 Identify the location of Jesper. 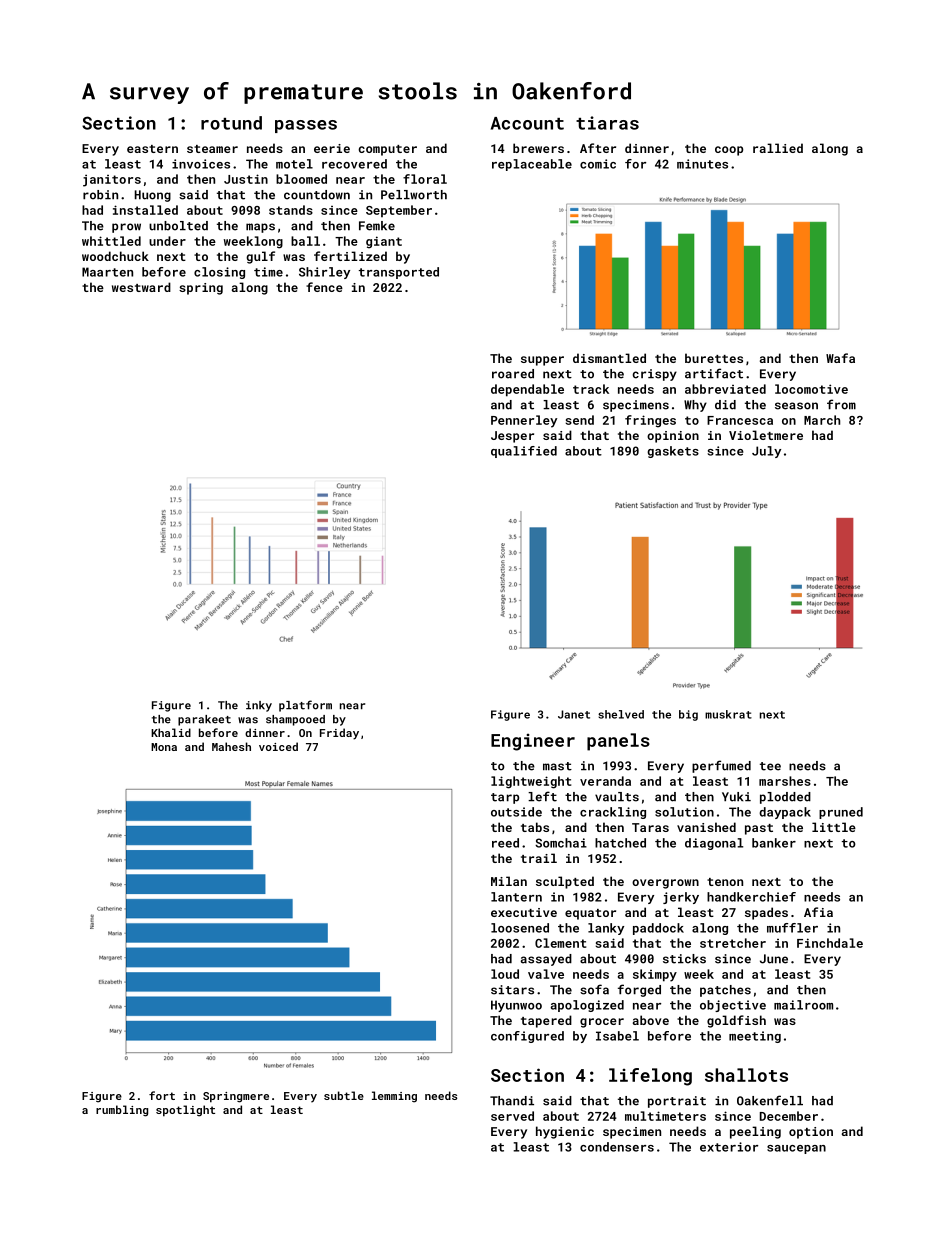
(512, 437).
